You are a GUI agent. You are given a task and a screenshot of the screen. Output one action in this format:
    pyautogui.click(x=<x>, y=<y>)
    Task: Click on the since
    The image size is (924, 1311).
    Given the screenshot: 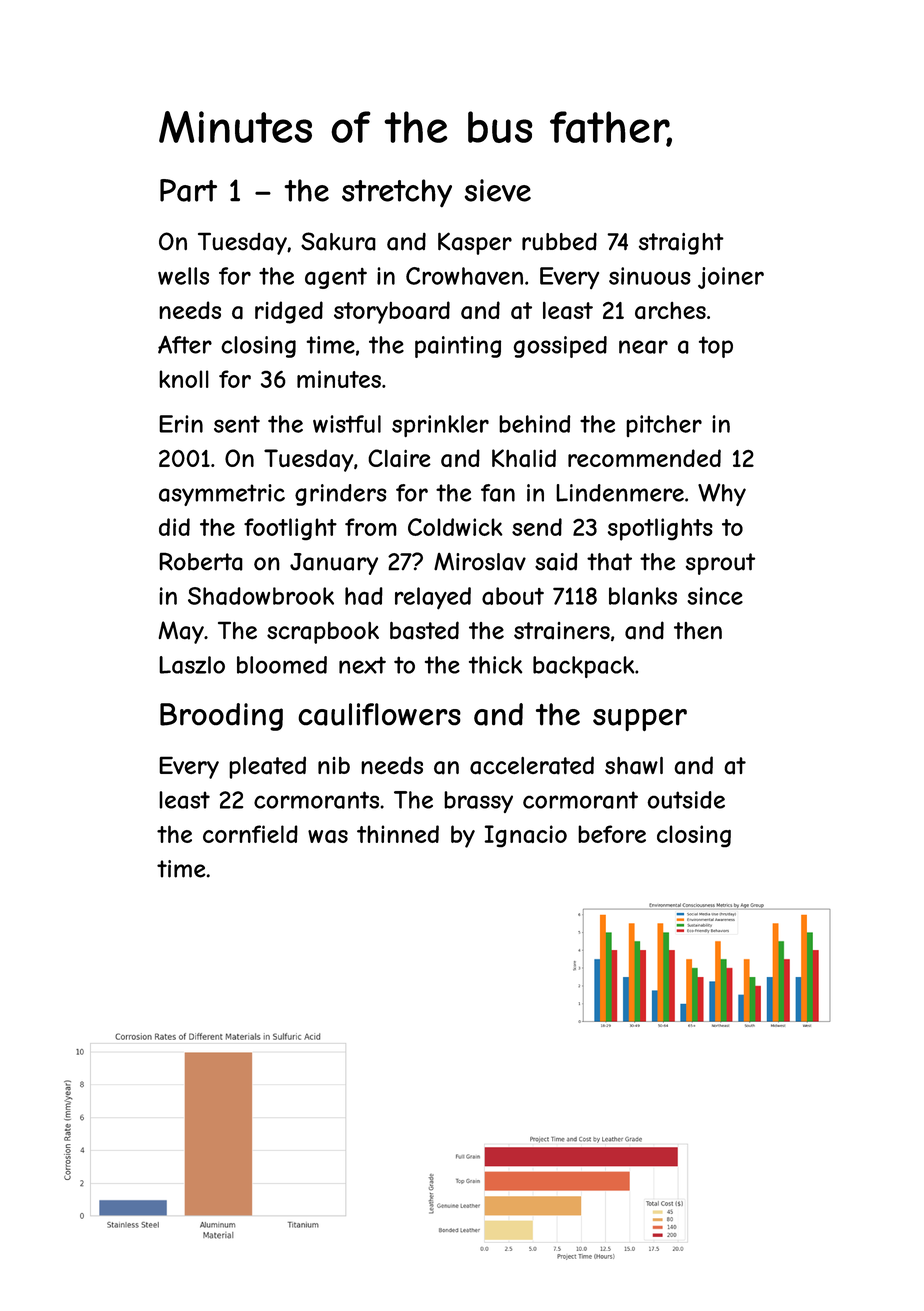 What is the action you would take?
    pyautogui.click(x=715, y=596)
